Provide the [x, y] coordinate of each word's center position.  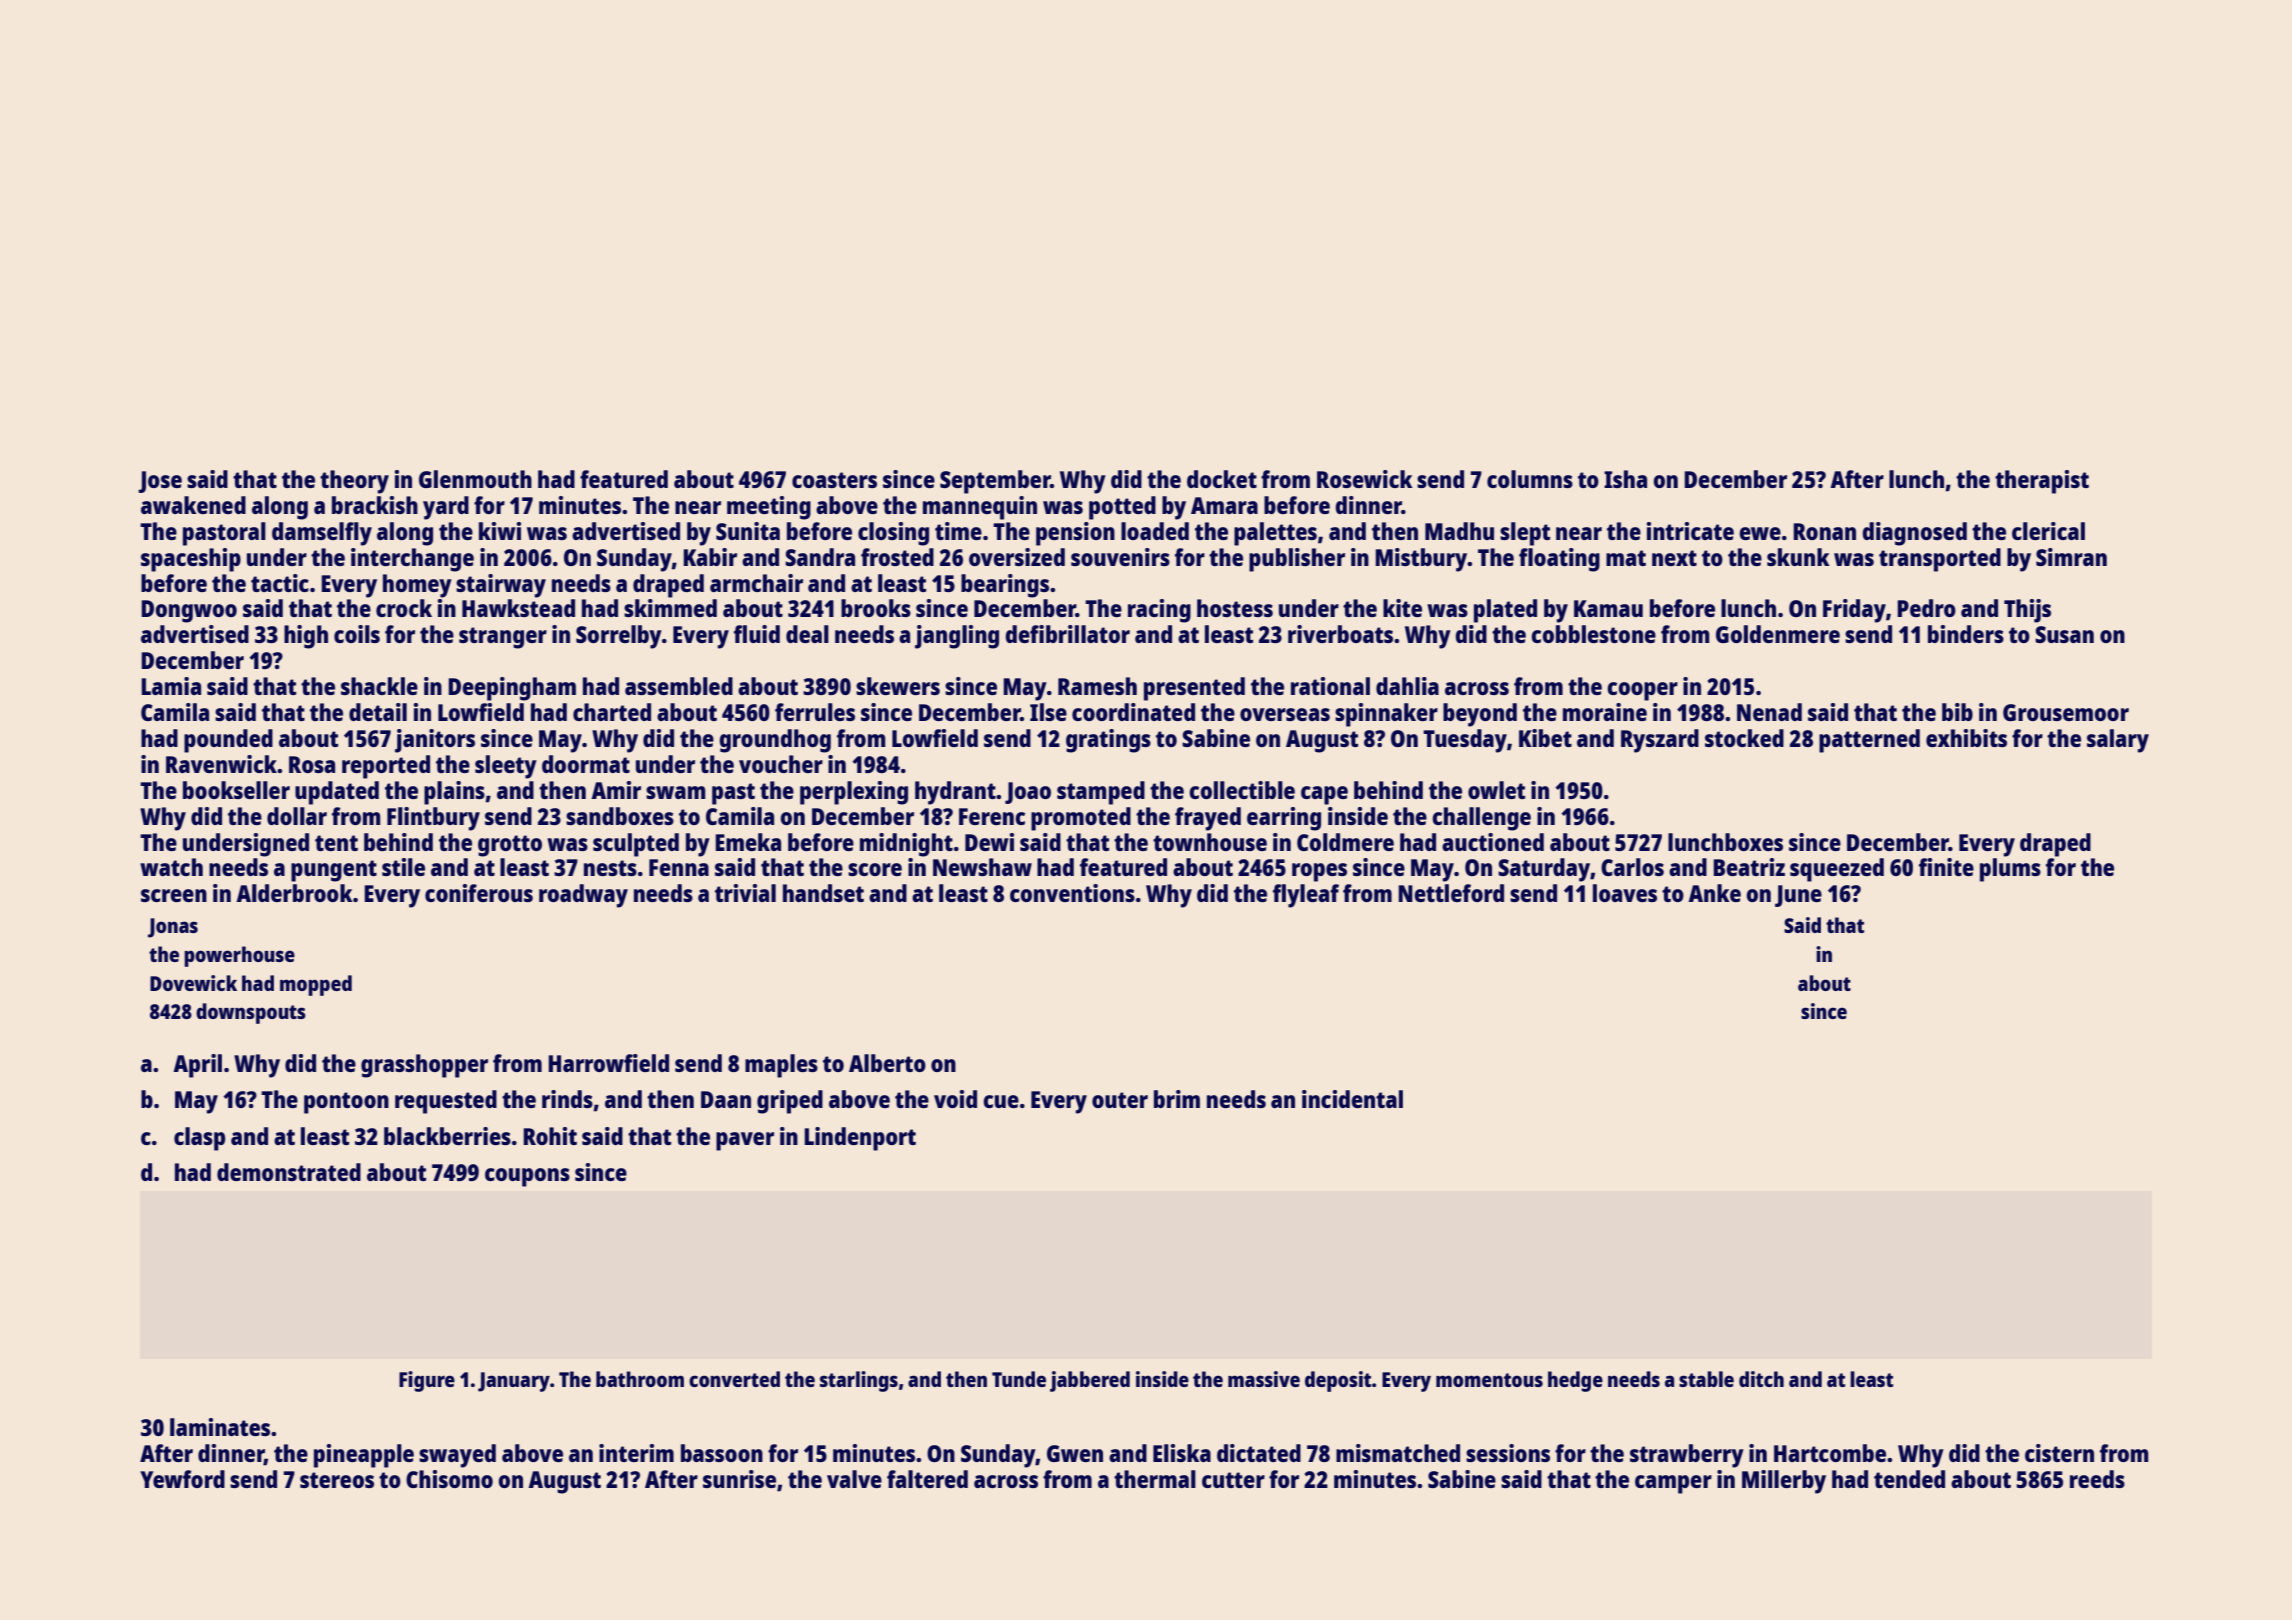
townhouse [1210, 842]
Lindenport [860, 1139]
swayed [457, 1456]
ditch [1761, 1379]
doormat [586, 764]
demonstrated [289, 1172]
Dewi [989, 842]
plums [2010, 870]
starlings [859, 1381]
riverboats [1340, 634]
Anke [1714, 893]
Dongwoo [189, 611]
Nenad [1769, 712]
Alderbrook [294, 893]
